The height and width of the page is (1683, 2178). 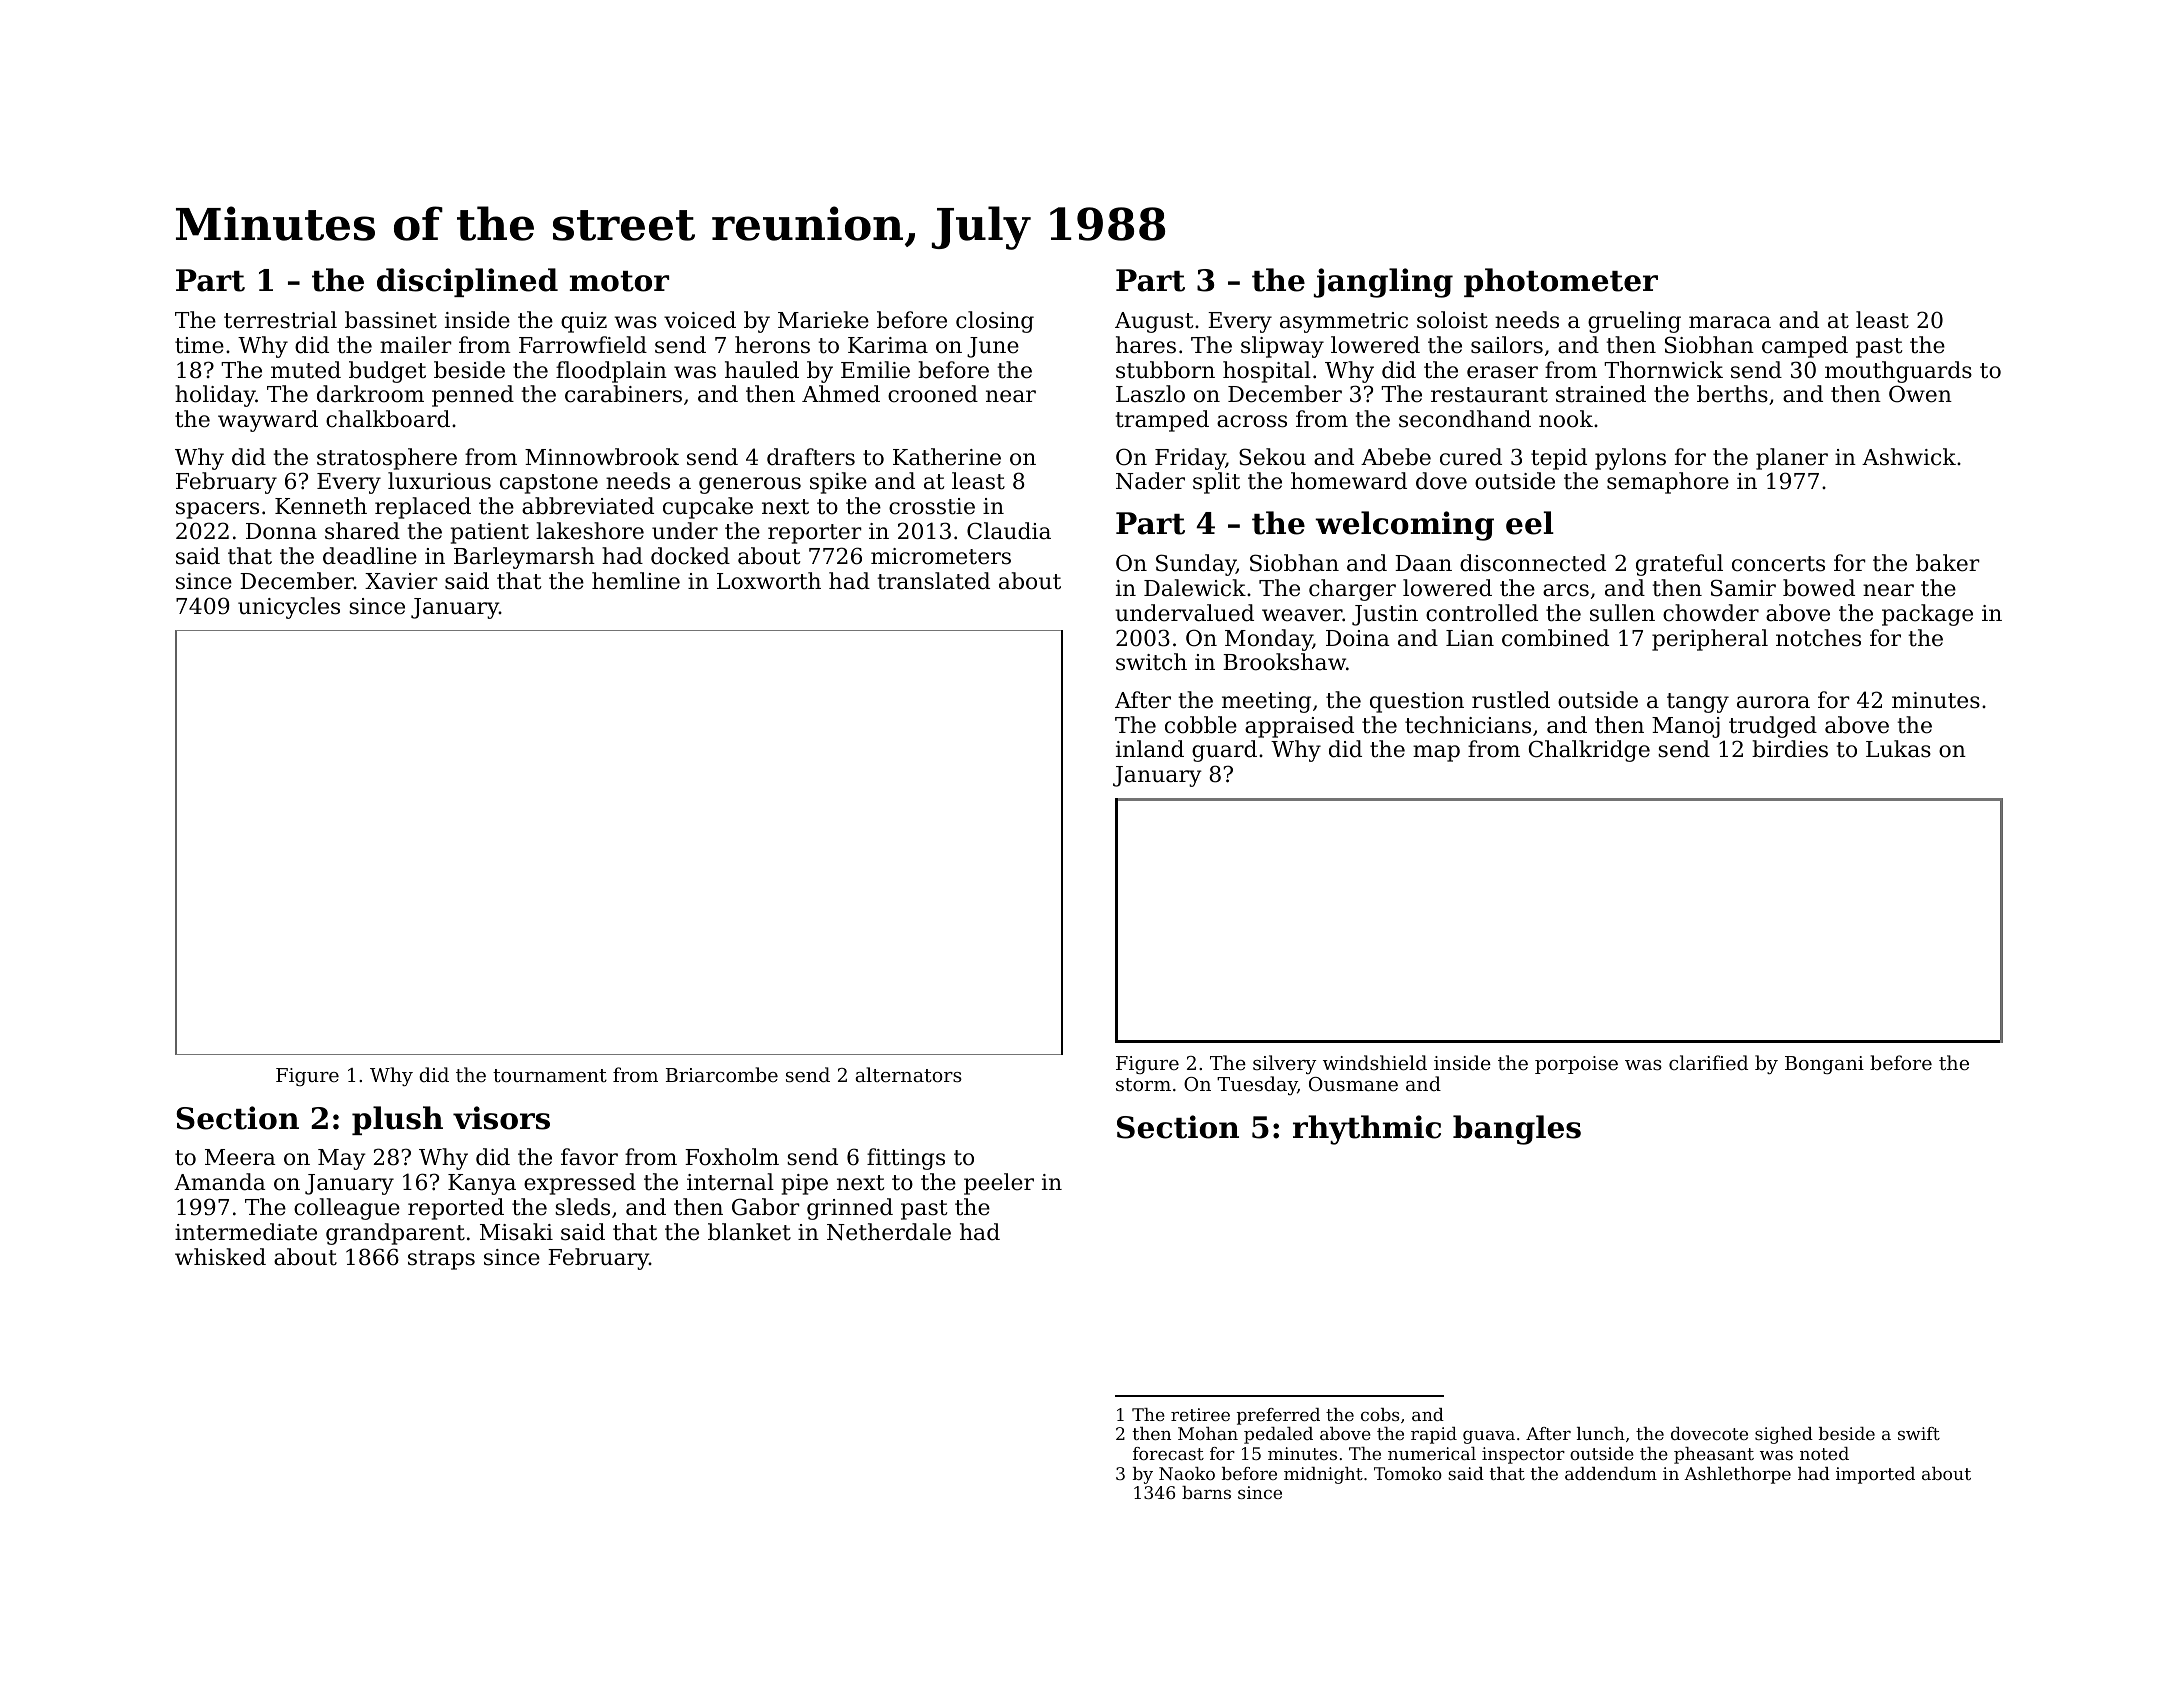 What do you see at coordinates (1561, 282) in the page?
I see `photometer` at bounding box center [1561, 282].
